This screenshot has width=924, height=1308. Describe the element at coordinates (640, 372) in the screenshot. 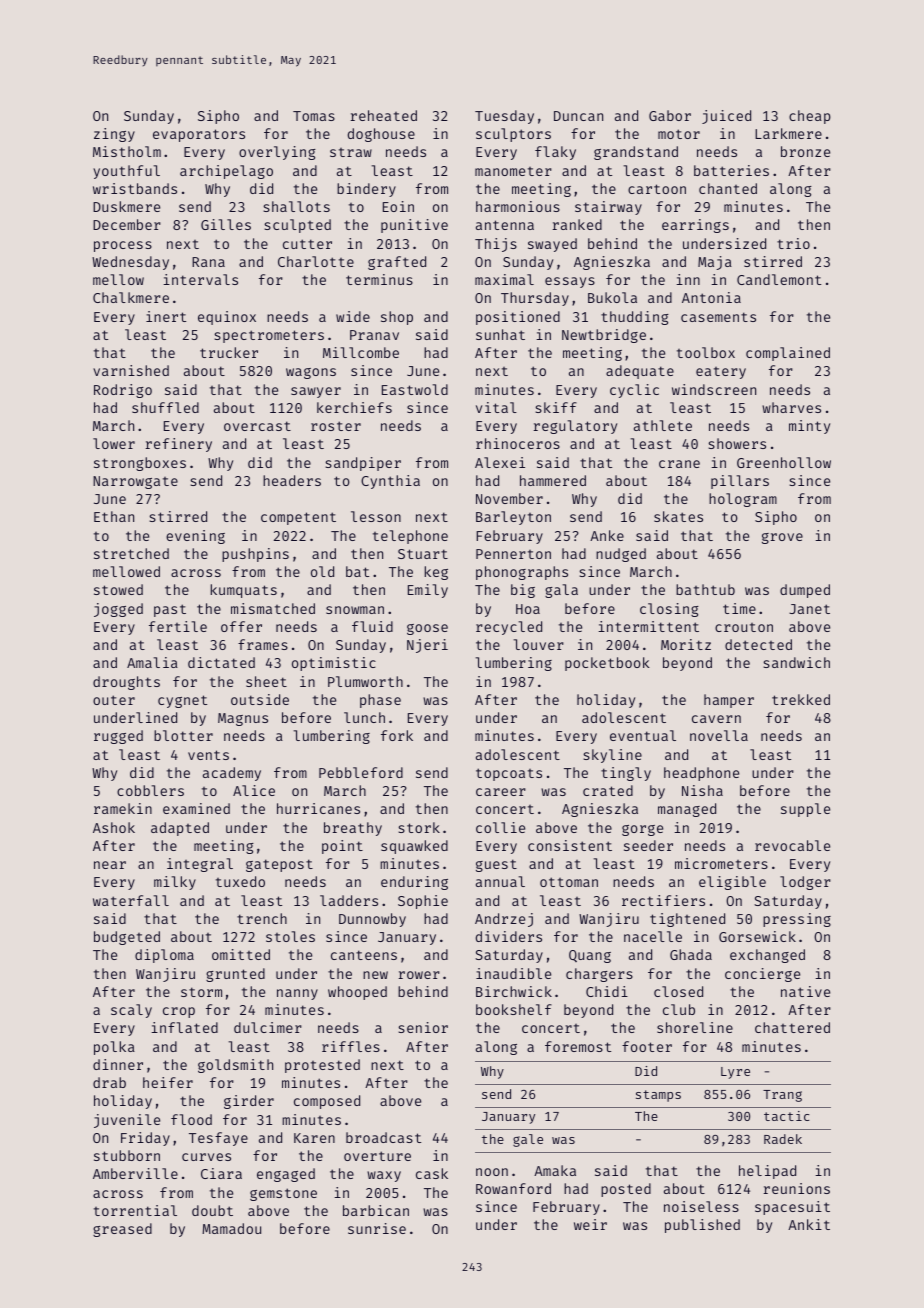

I see `adequate` at that location.
